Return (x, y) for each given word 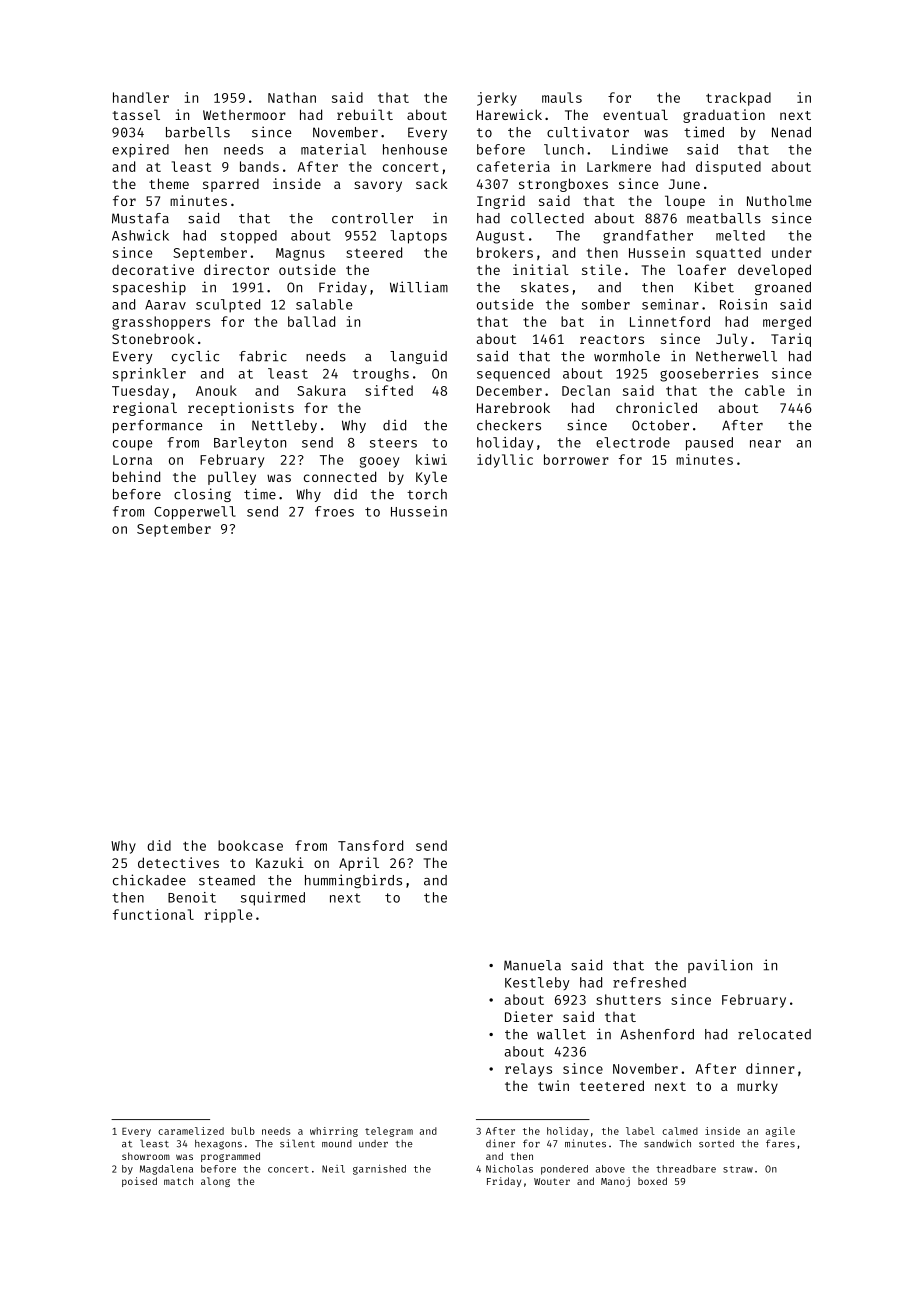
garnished (379, 1170)
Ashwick (140, 235)
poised (139, 1182)
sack (431, 183)
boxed (652, 1181)
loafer (701, 269)
